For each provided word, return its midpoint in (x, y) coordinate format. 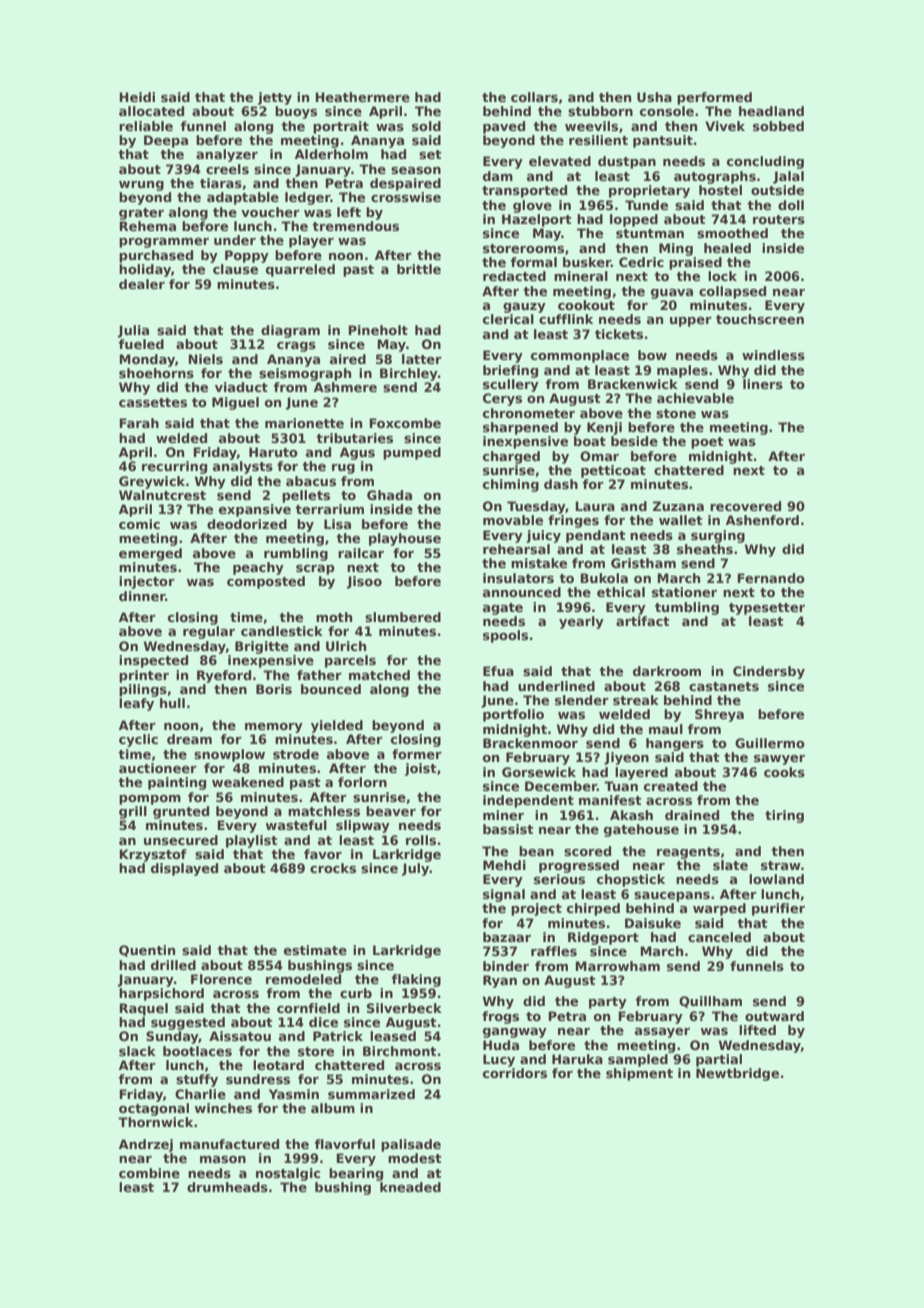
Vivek (725, 126)
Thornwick (155, 1122)
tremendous (355, 226)
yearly (581, 622)
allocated (151, 111)
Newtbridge (737, 1074)
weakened (248, 782)
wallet (681, 520)
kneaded (410, 1187)
